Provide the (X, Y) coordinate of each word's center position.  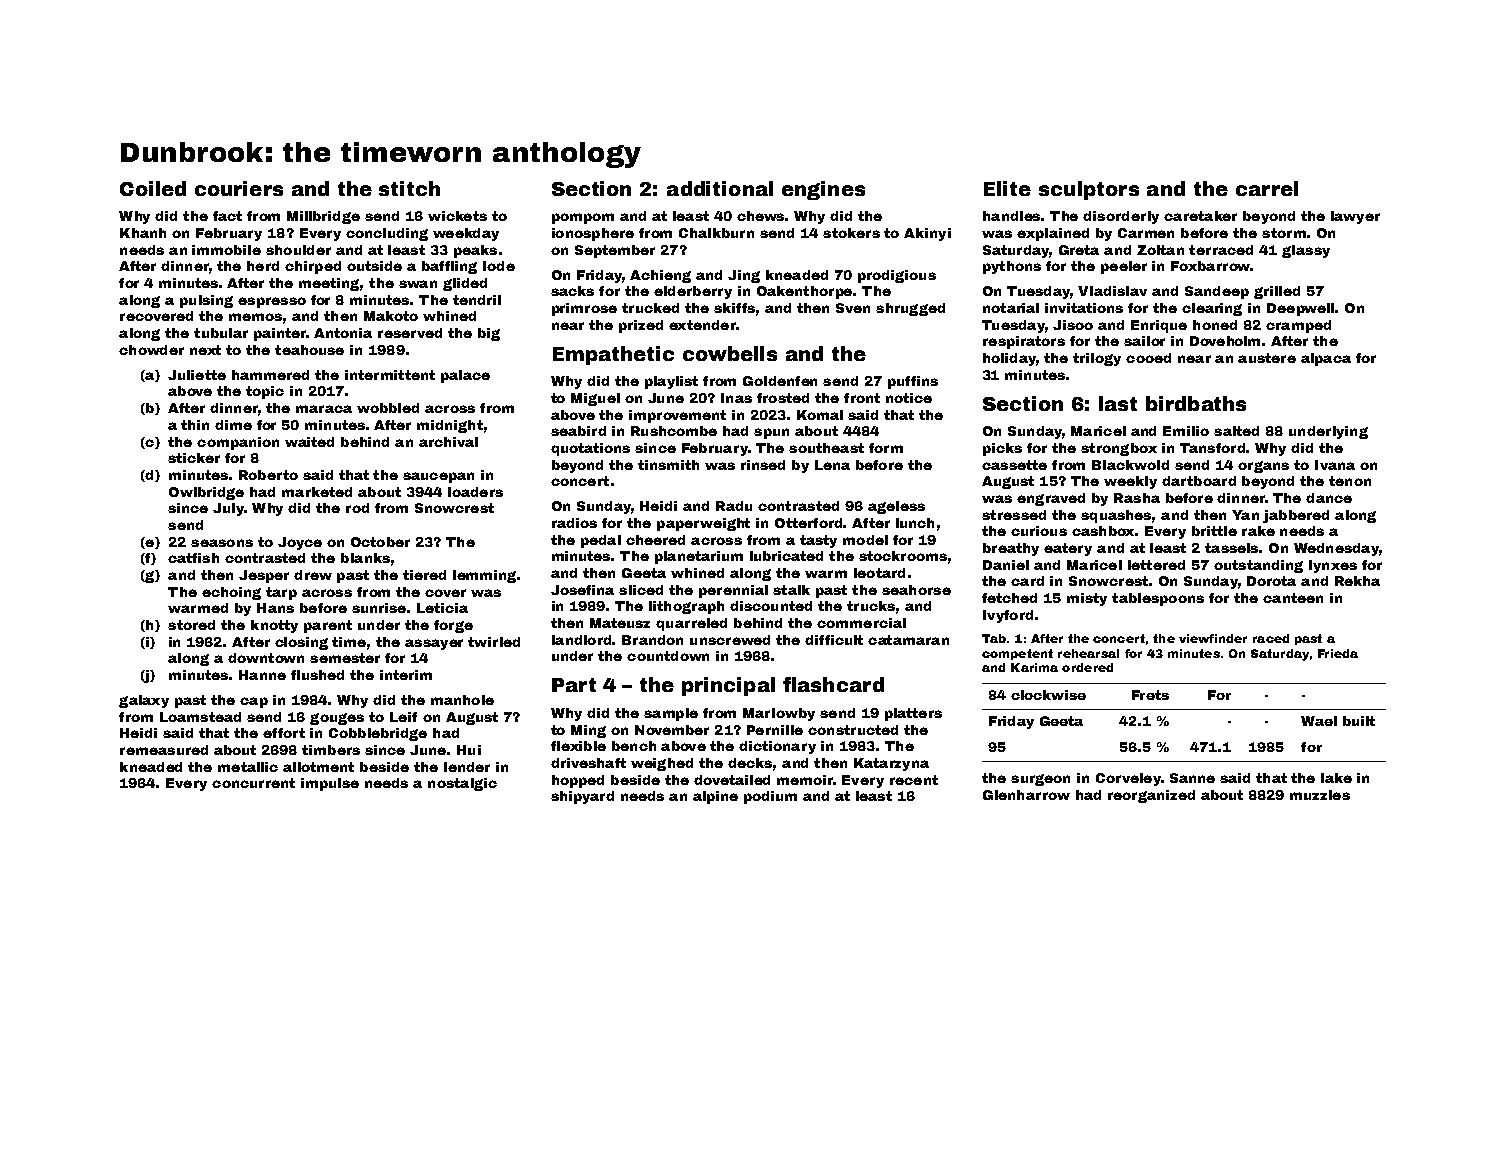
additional (720, 188)
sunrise (379, 608)
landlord (581, 640)
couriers (239, 188)
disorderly (1121, 217)
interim (406, 675)
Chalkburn (716, 233)
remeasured (164, 750)
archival (448, 442)
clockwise (1048, 695)
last (1118, 403)
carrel (1267, 188)
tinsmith (668, 465)
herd (263, 266)
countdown (668, 656)
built (1359, 721)
